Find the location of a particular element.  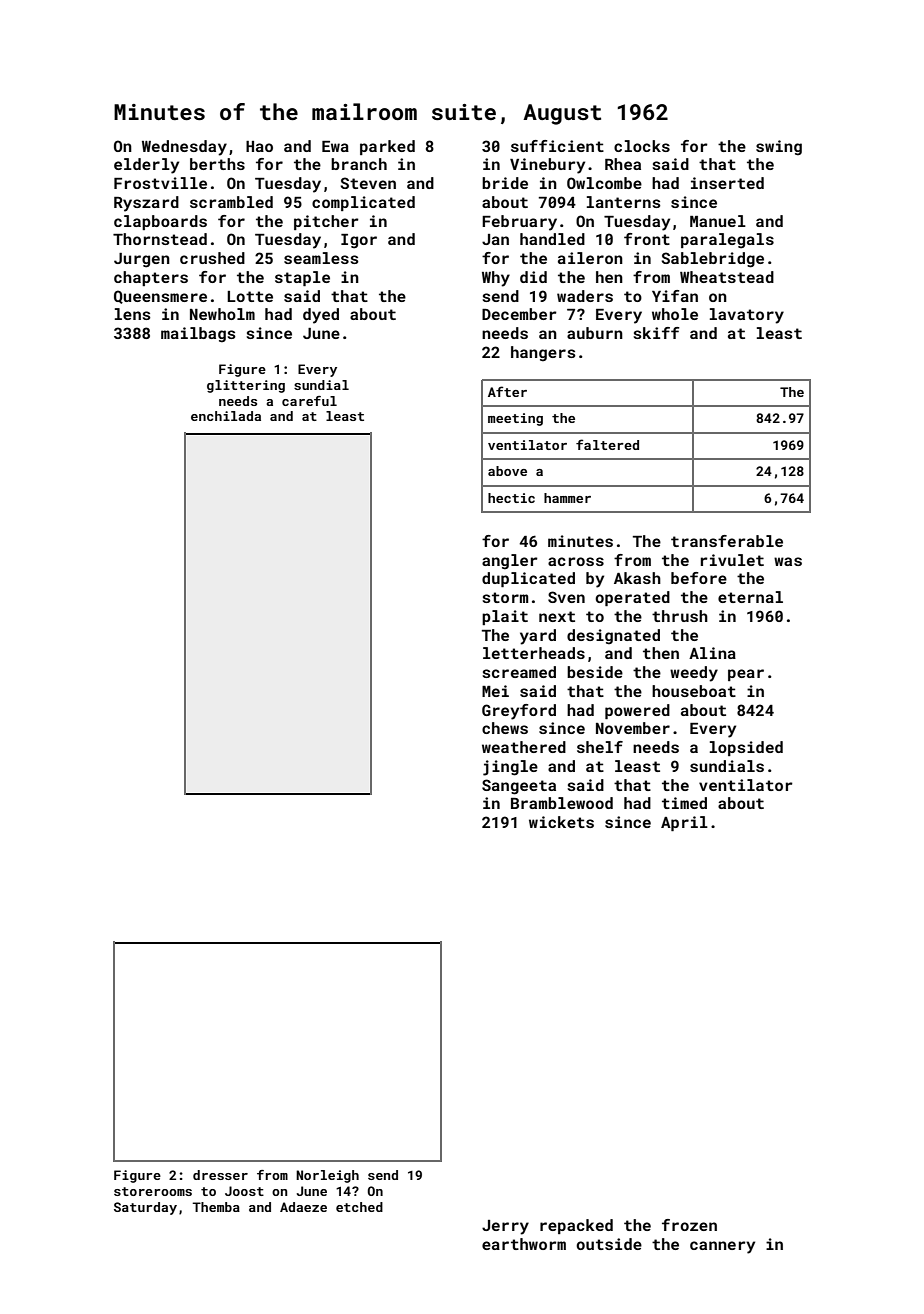

inserted is located at coordinates (727, 183).
